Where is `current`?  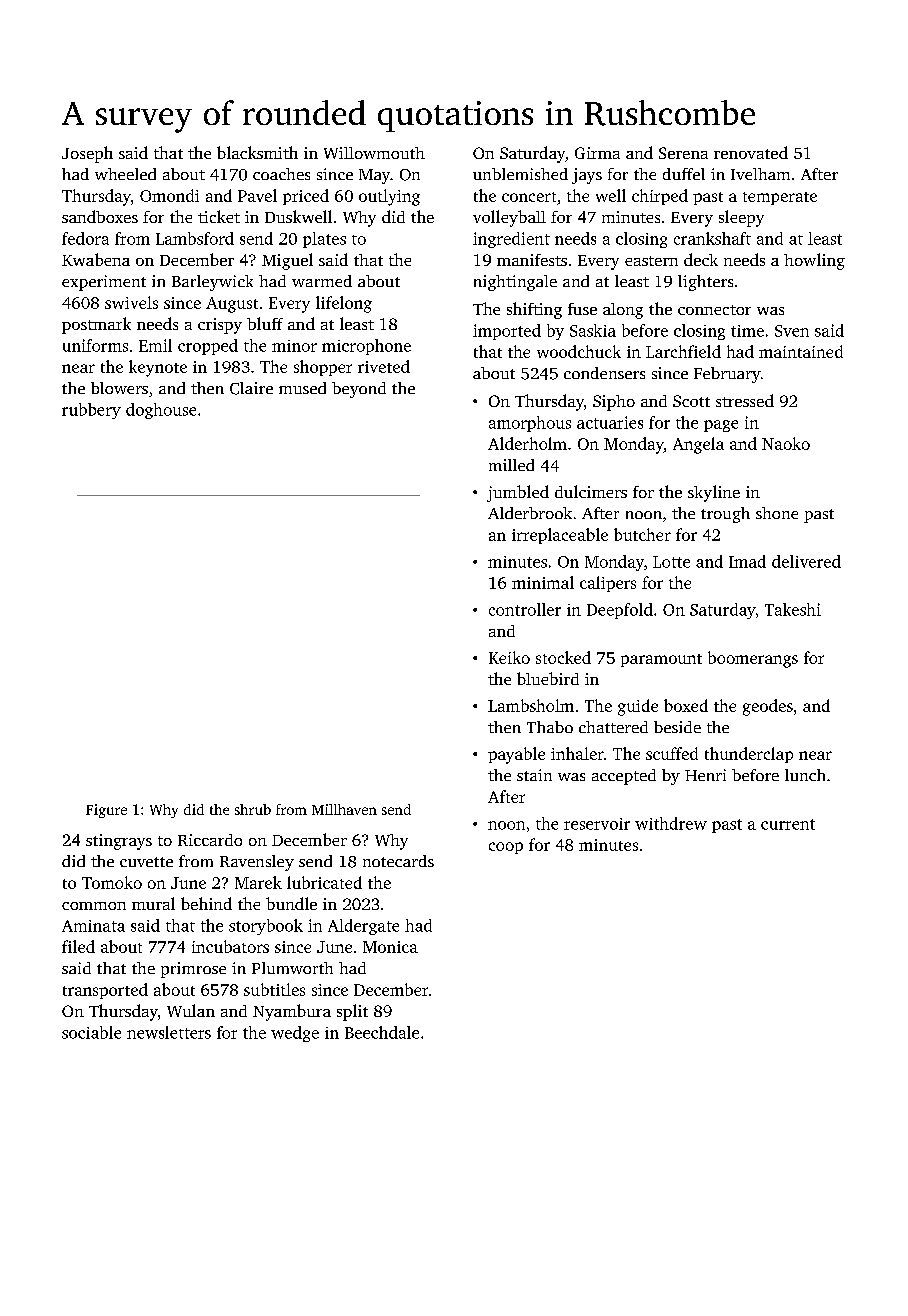
current is located at coordinates (788, 824).
